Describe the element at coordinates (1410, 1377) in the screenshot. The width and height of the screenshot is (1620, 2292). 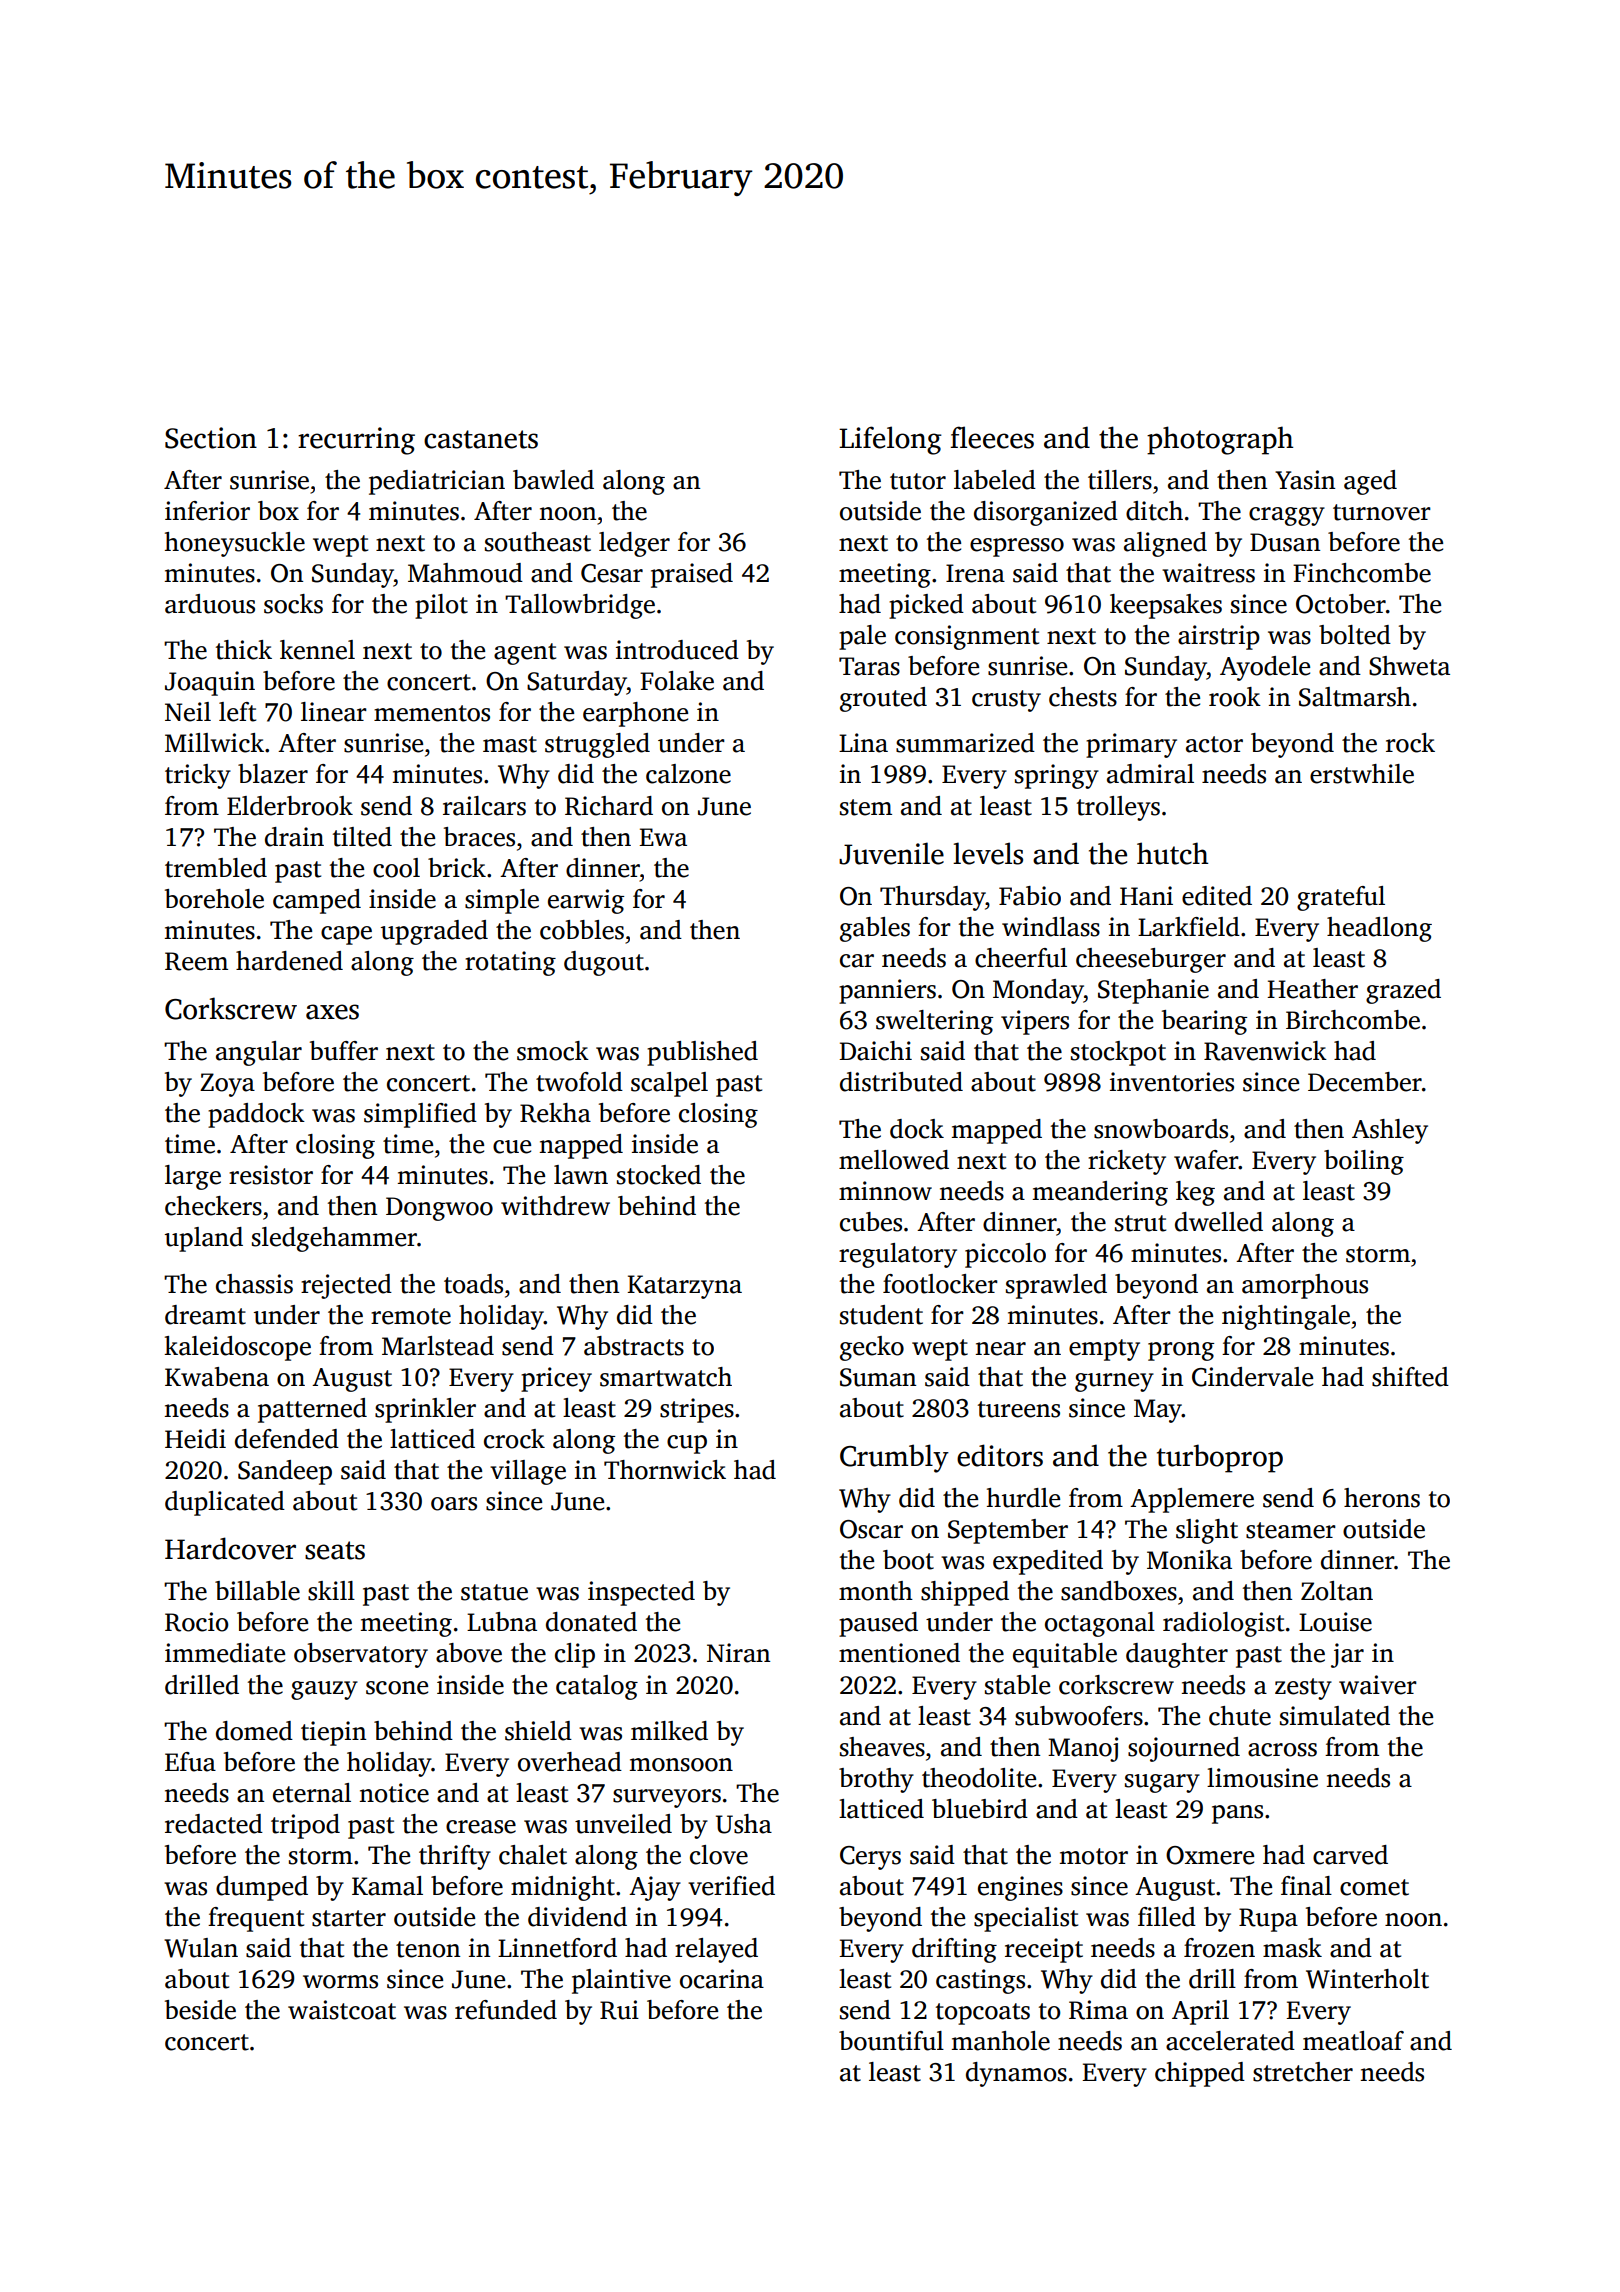
I see `shifted` at that location.
